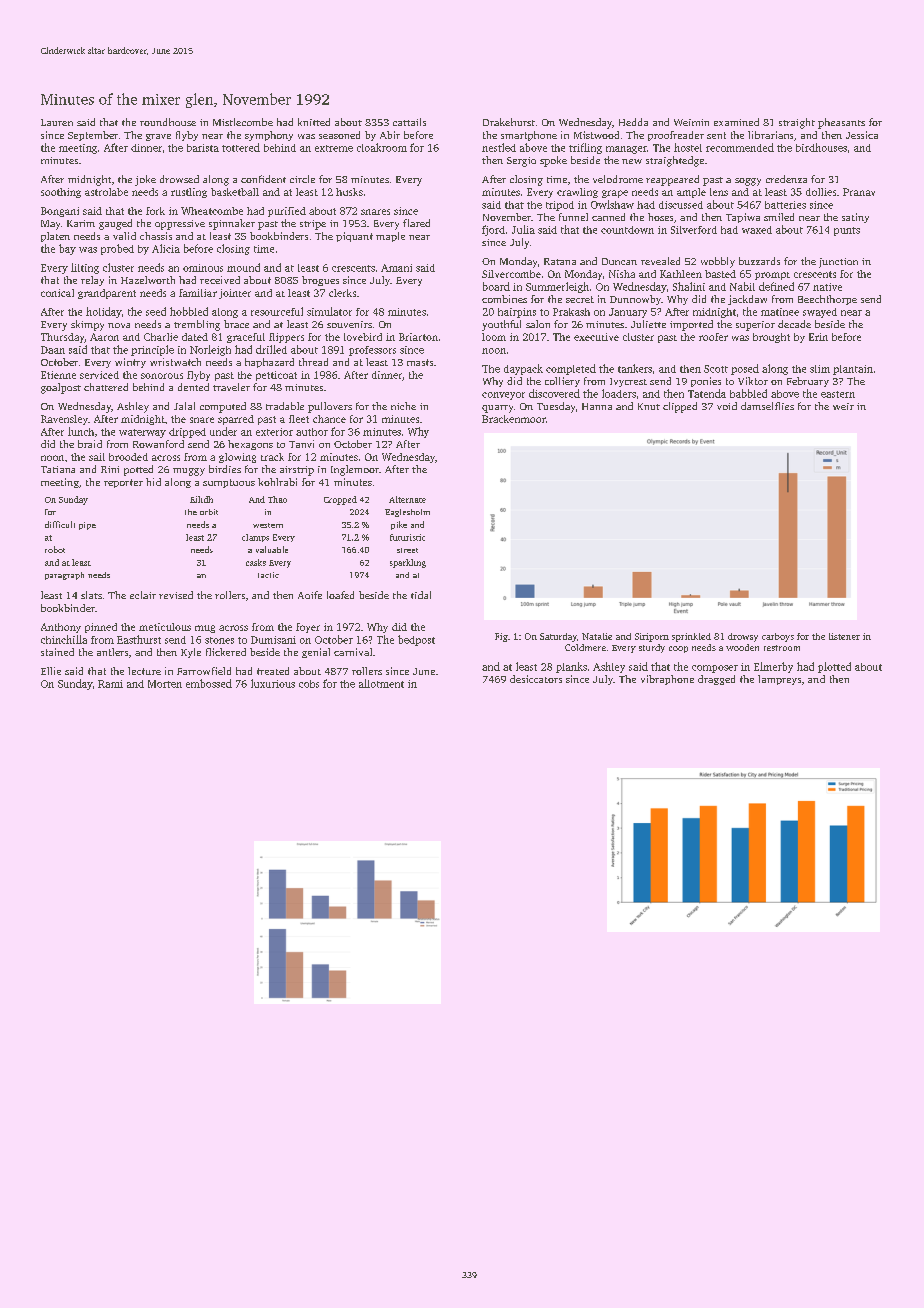 This document has height=1308, width=924. What do you see at coordinates (862, 135) in the document?
I see `Jessica` at bounding box center [862, 135].
